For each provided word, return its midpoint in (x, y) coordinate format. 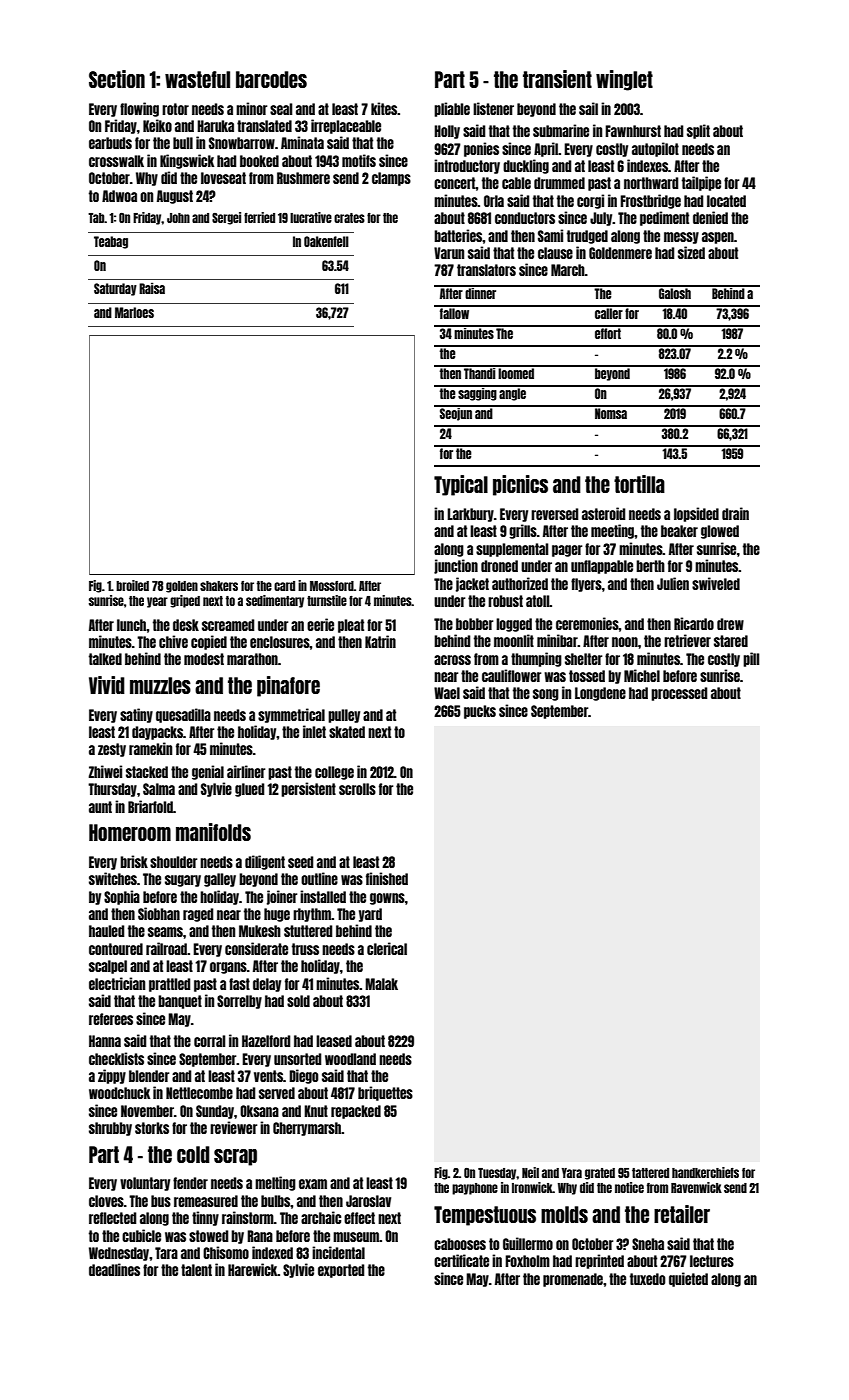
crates (349, 218)
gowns (387, 899)
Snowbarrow (242, 143)
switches (113, 878)
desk (186, 625)
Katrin (380, 641)
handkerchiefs (705, 1172)
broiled (132, 585)
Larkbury (470, 515)
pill (751, 659)
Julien (673, 583)
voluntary (145, 1184)
